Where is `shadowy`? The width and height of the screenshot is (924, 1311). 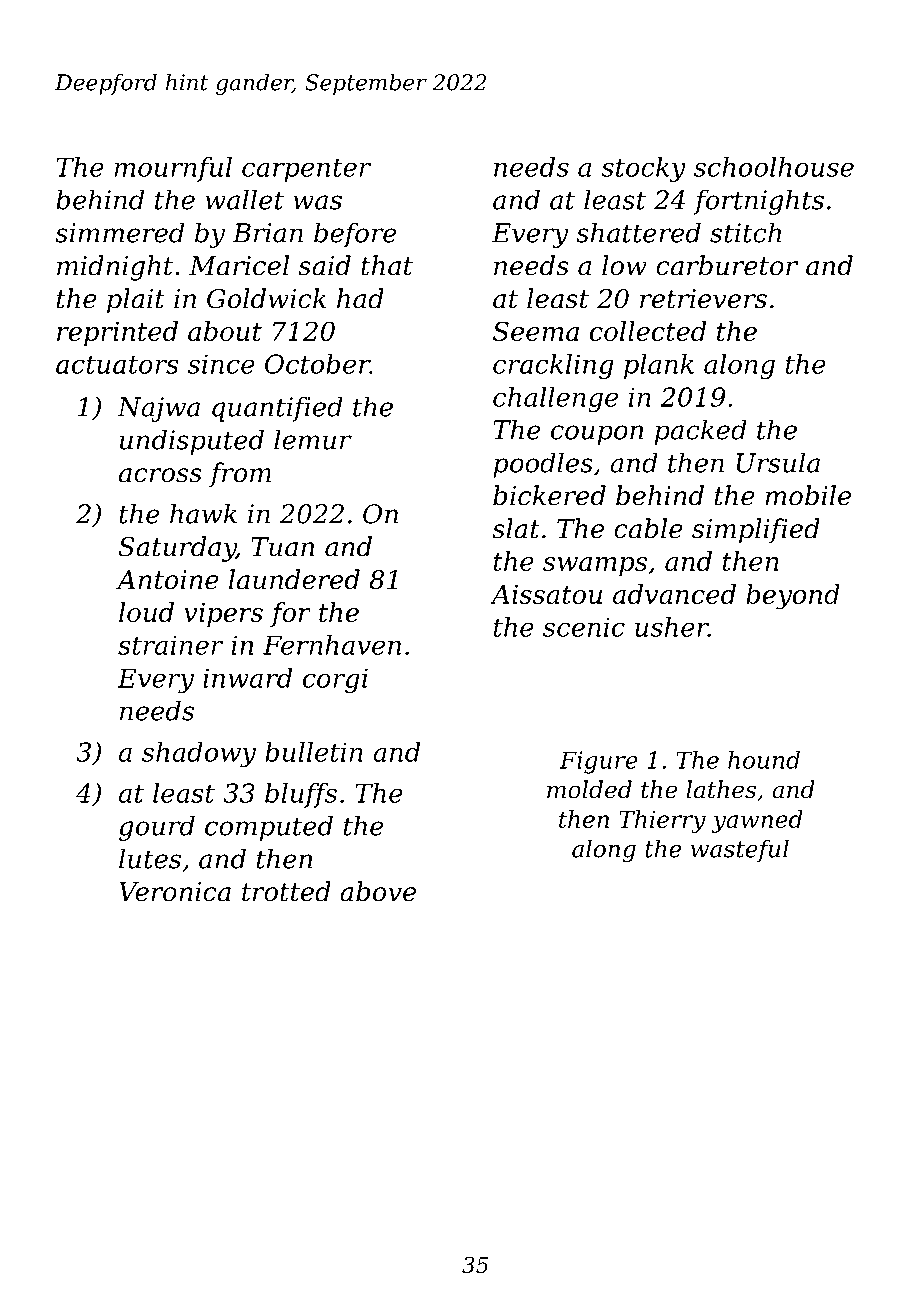
shadowy is located at coordinates (199, 754).
